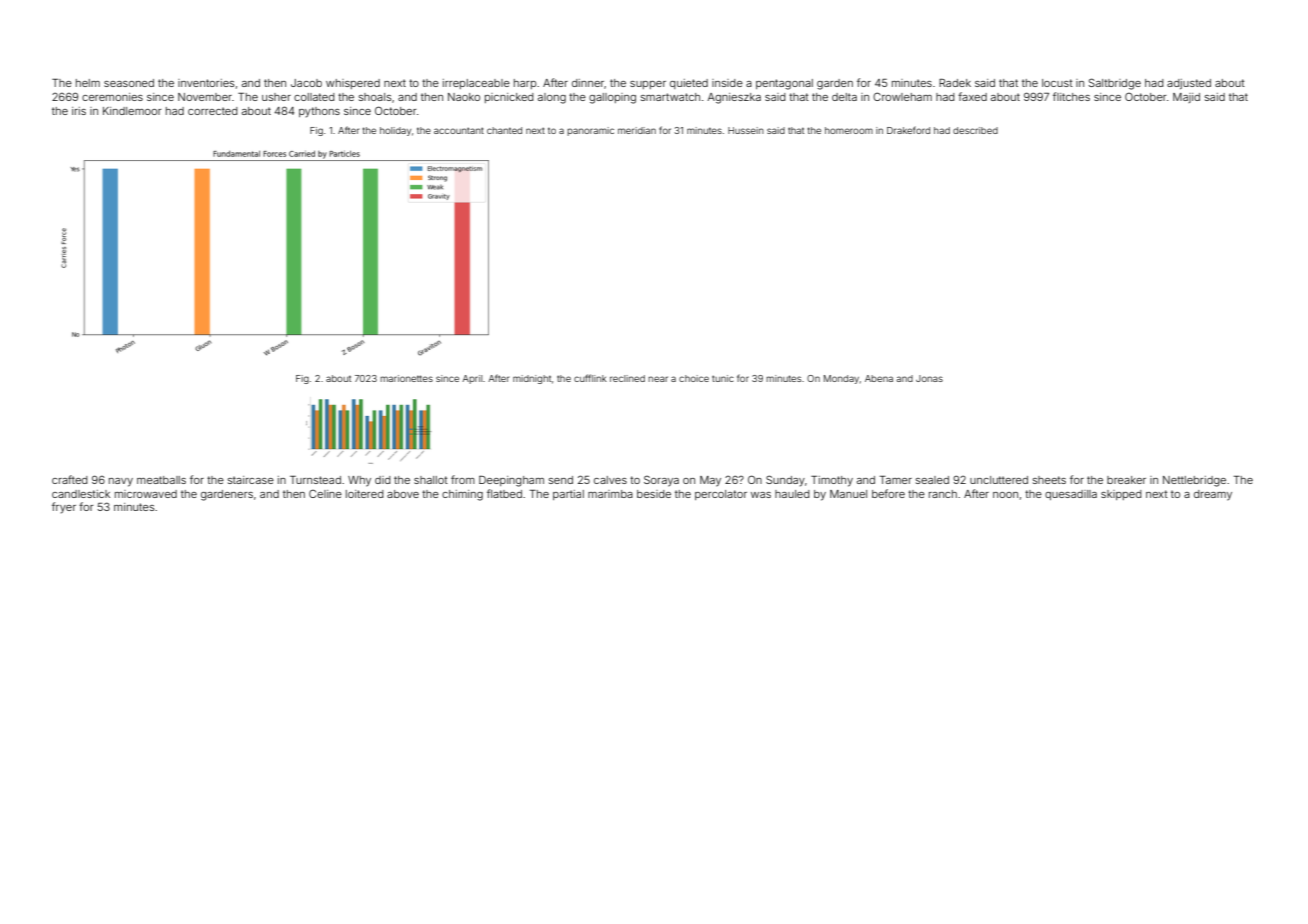 This image has width=1308, height=924. Describe the element at coordinates (70, 479) in the image. I see `crafted` at that location.
